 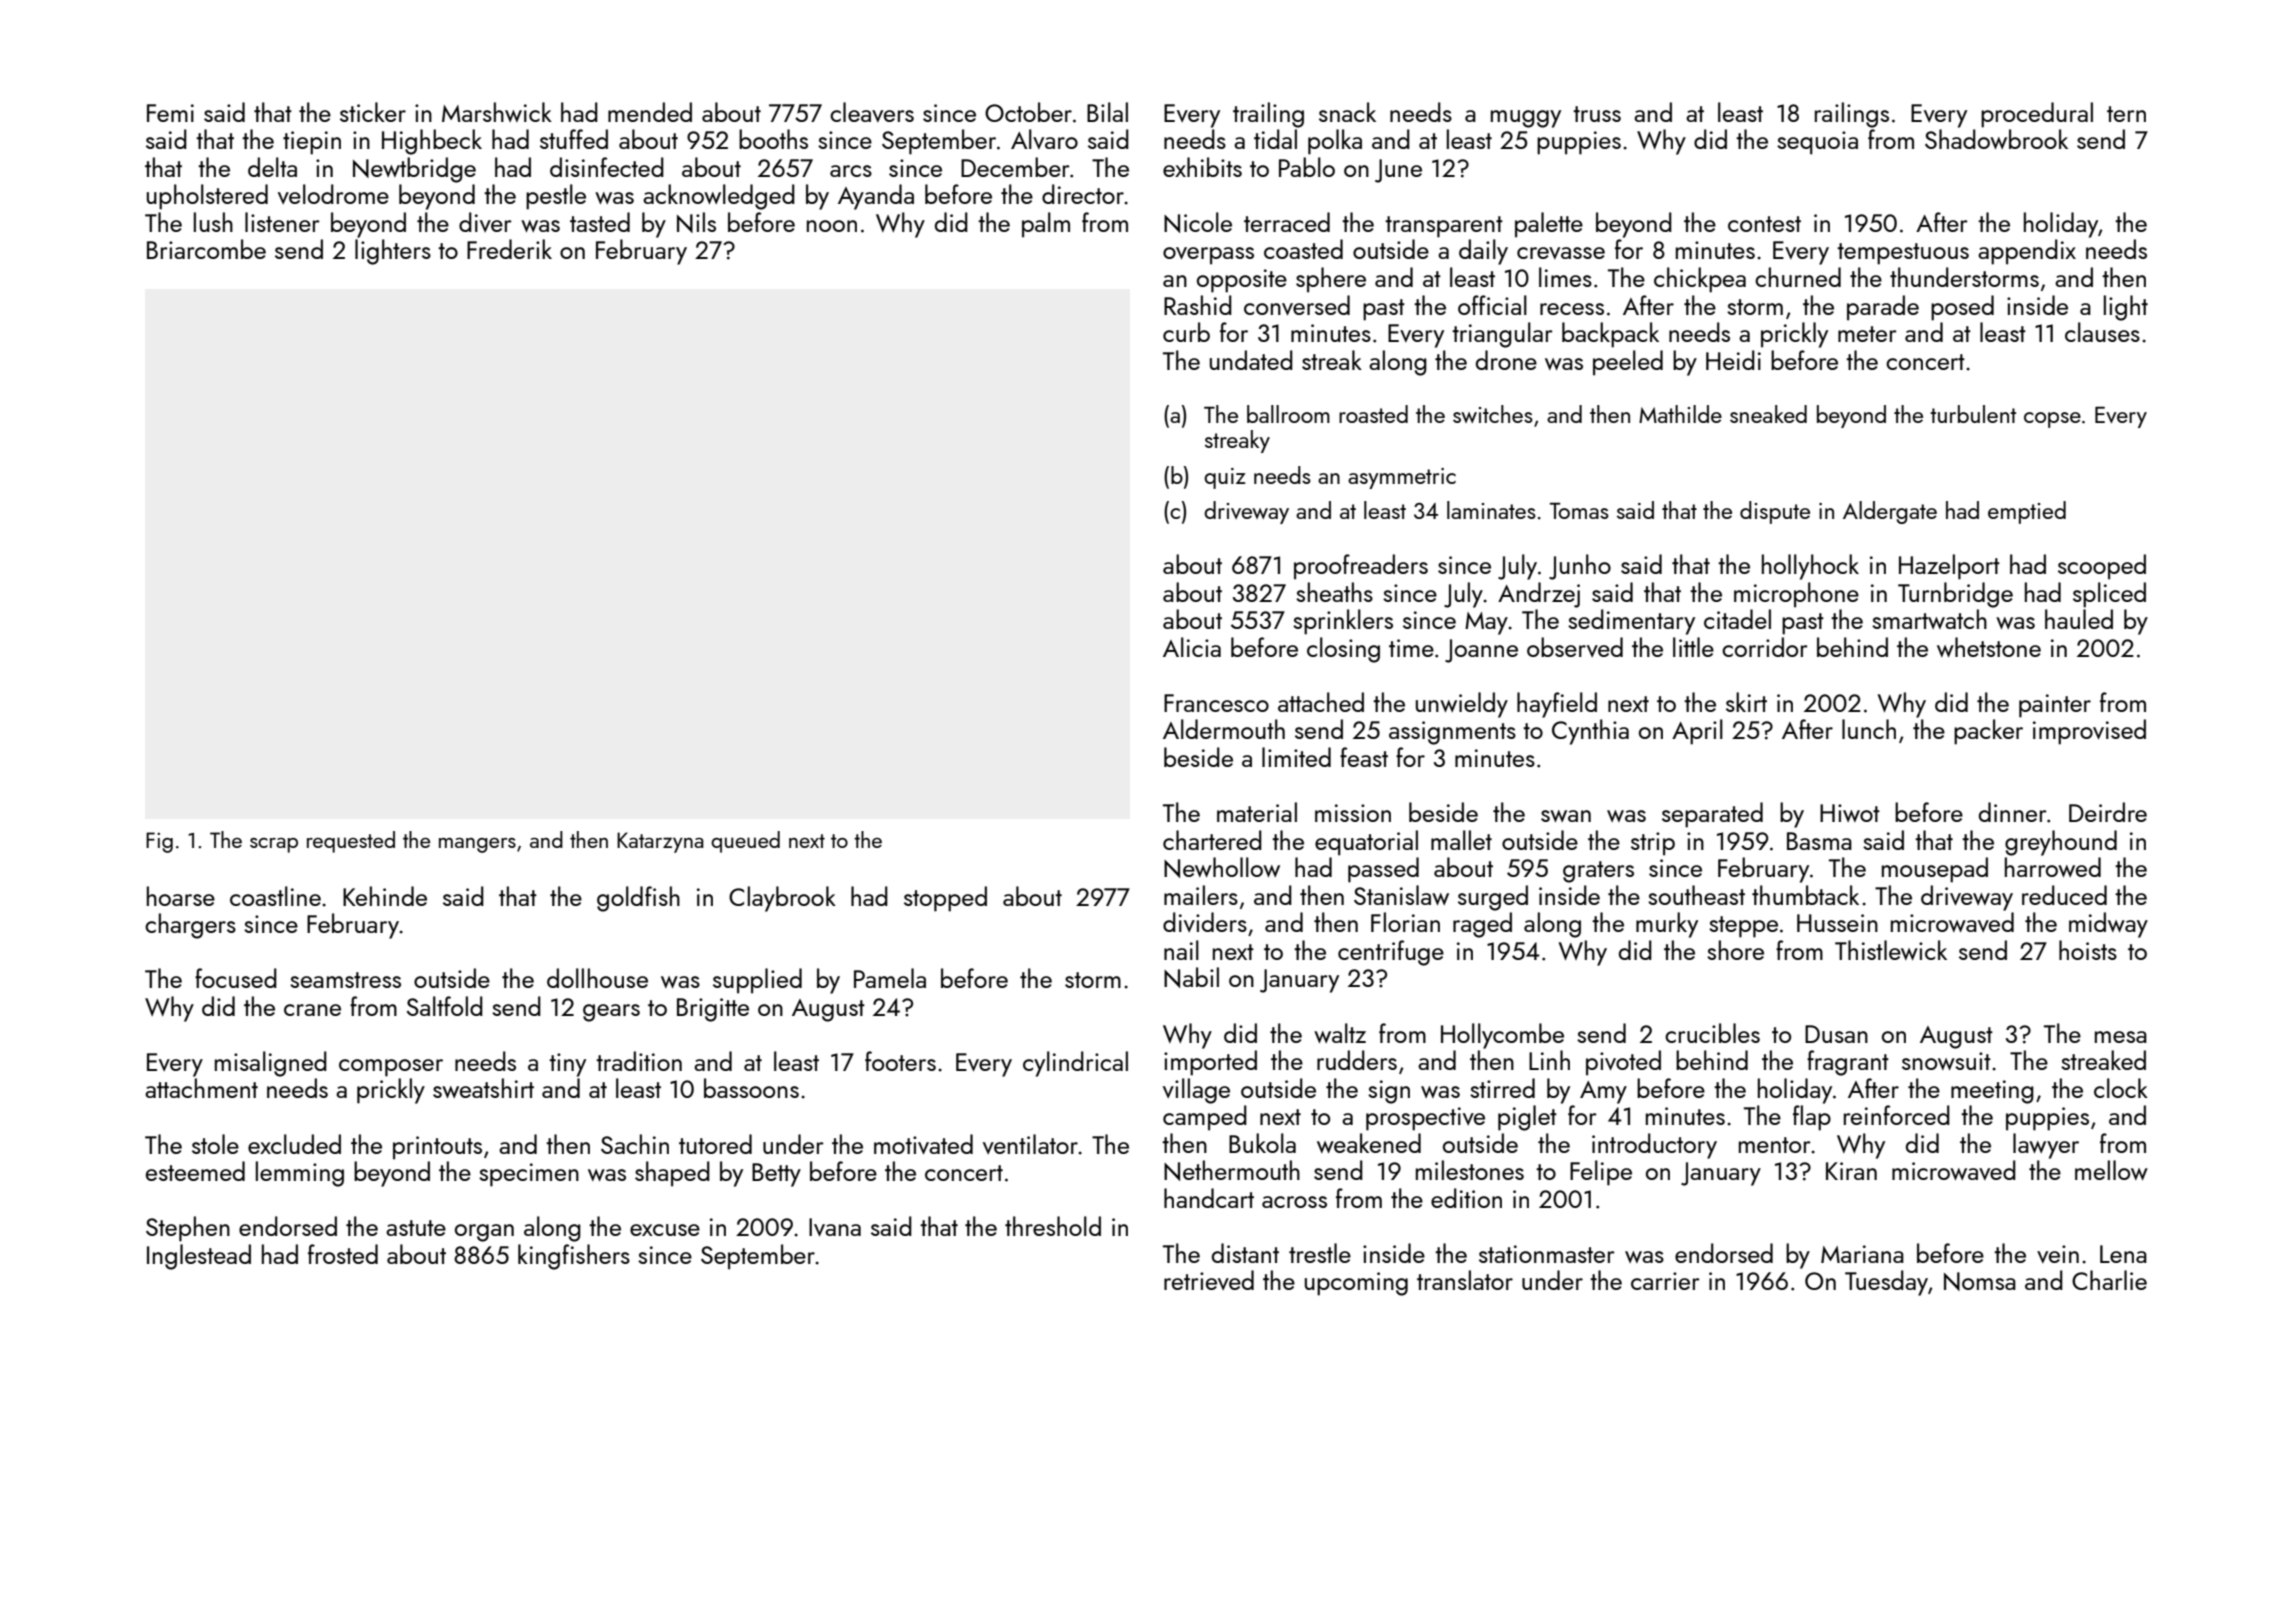 I want to click on contest, so click(x=1764, y=224).
